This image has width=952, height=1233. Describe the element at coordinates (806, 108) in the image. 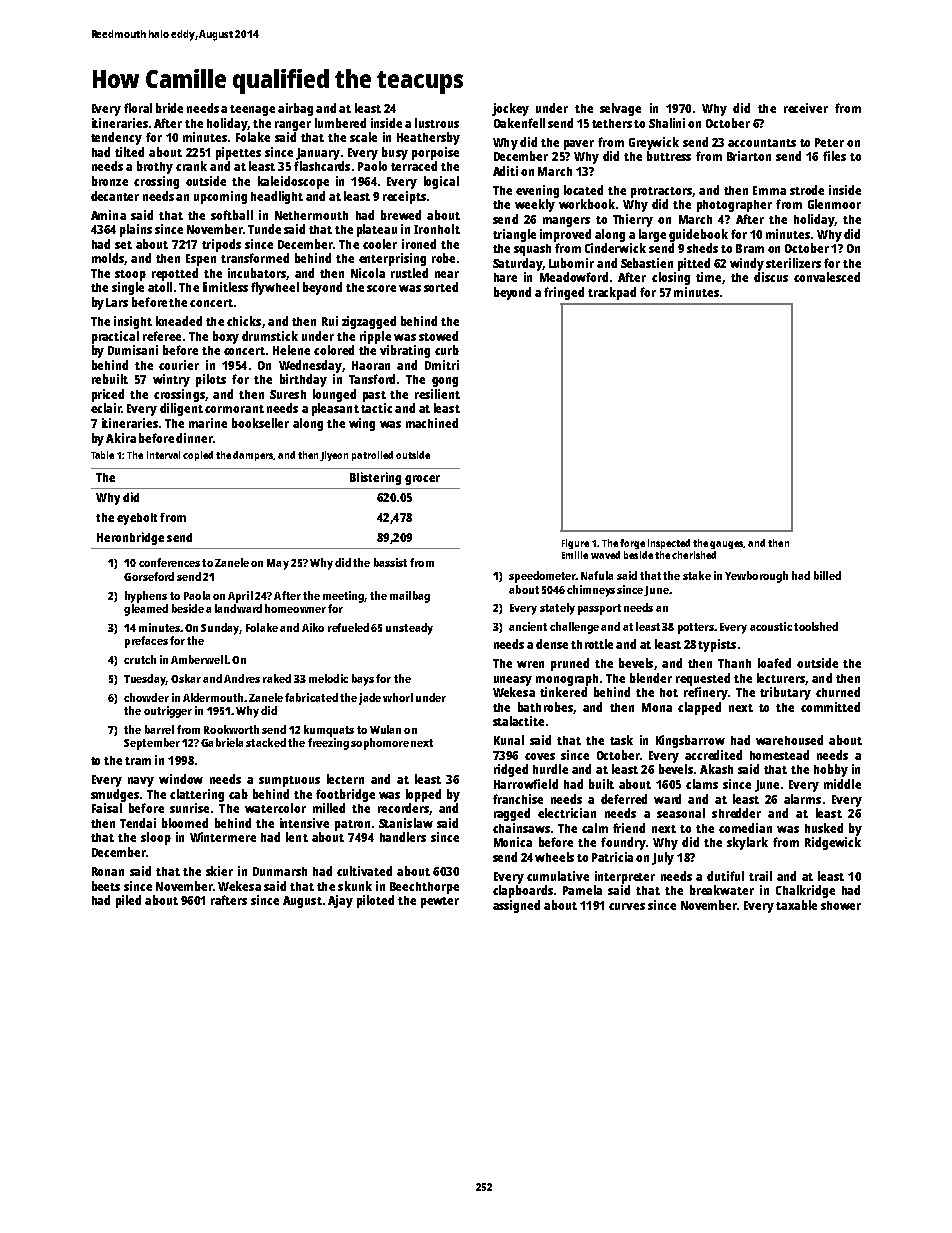

I see `receiver` at that location.
